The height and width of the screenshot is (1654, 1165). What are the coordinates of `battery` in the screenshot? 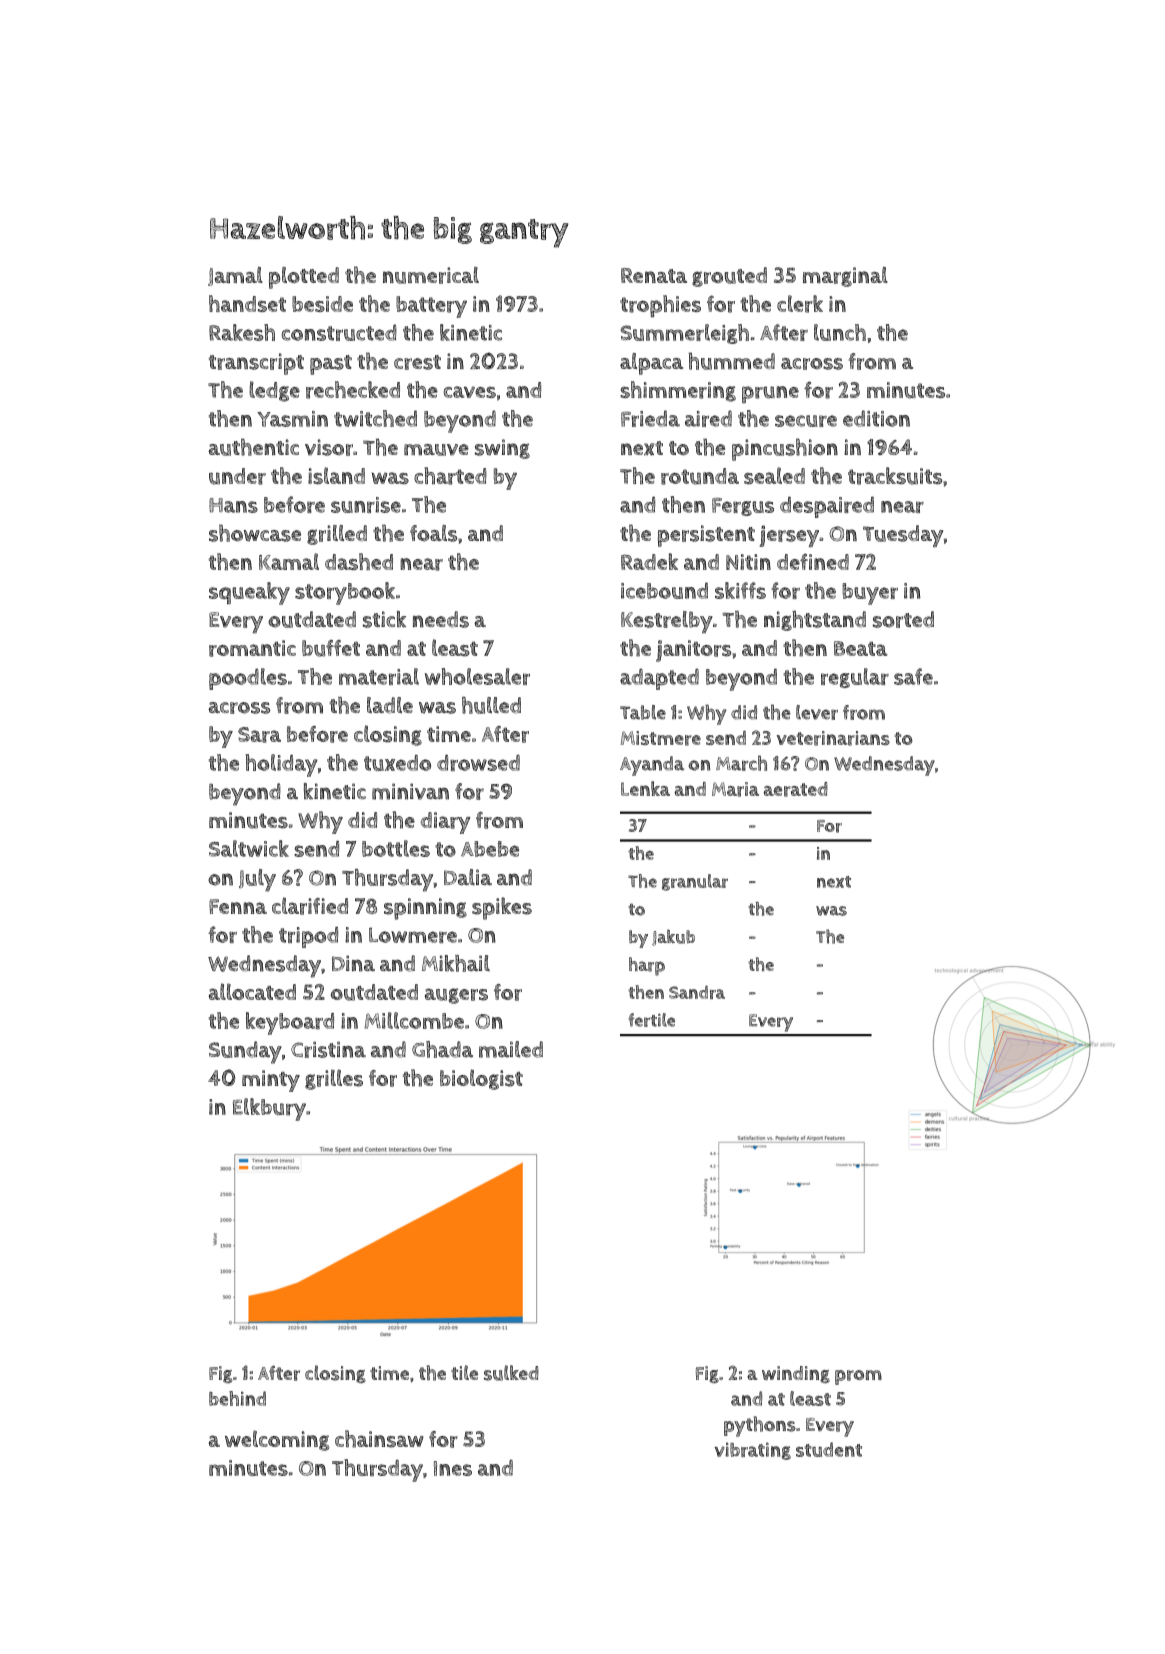 It's located at (431, 307).
